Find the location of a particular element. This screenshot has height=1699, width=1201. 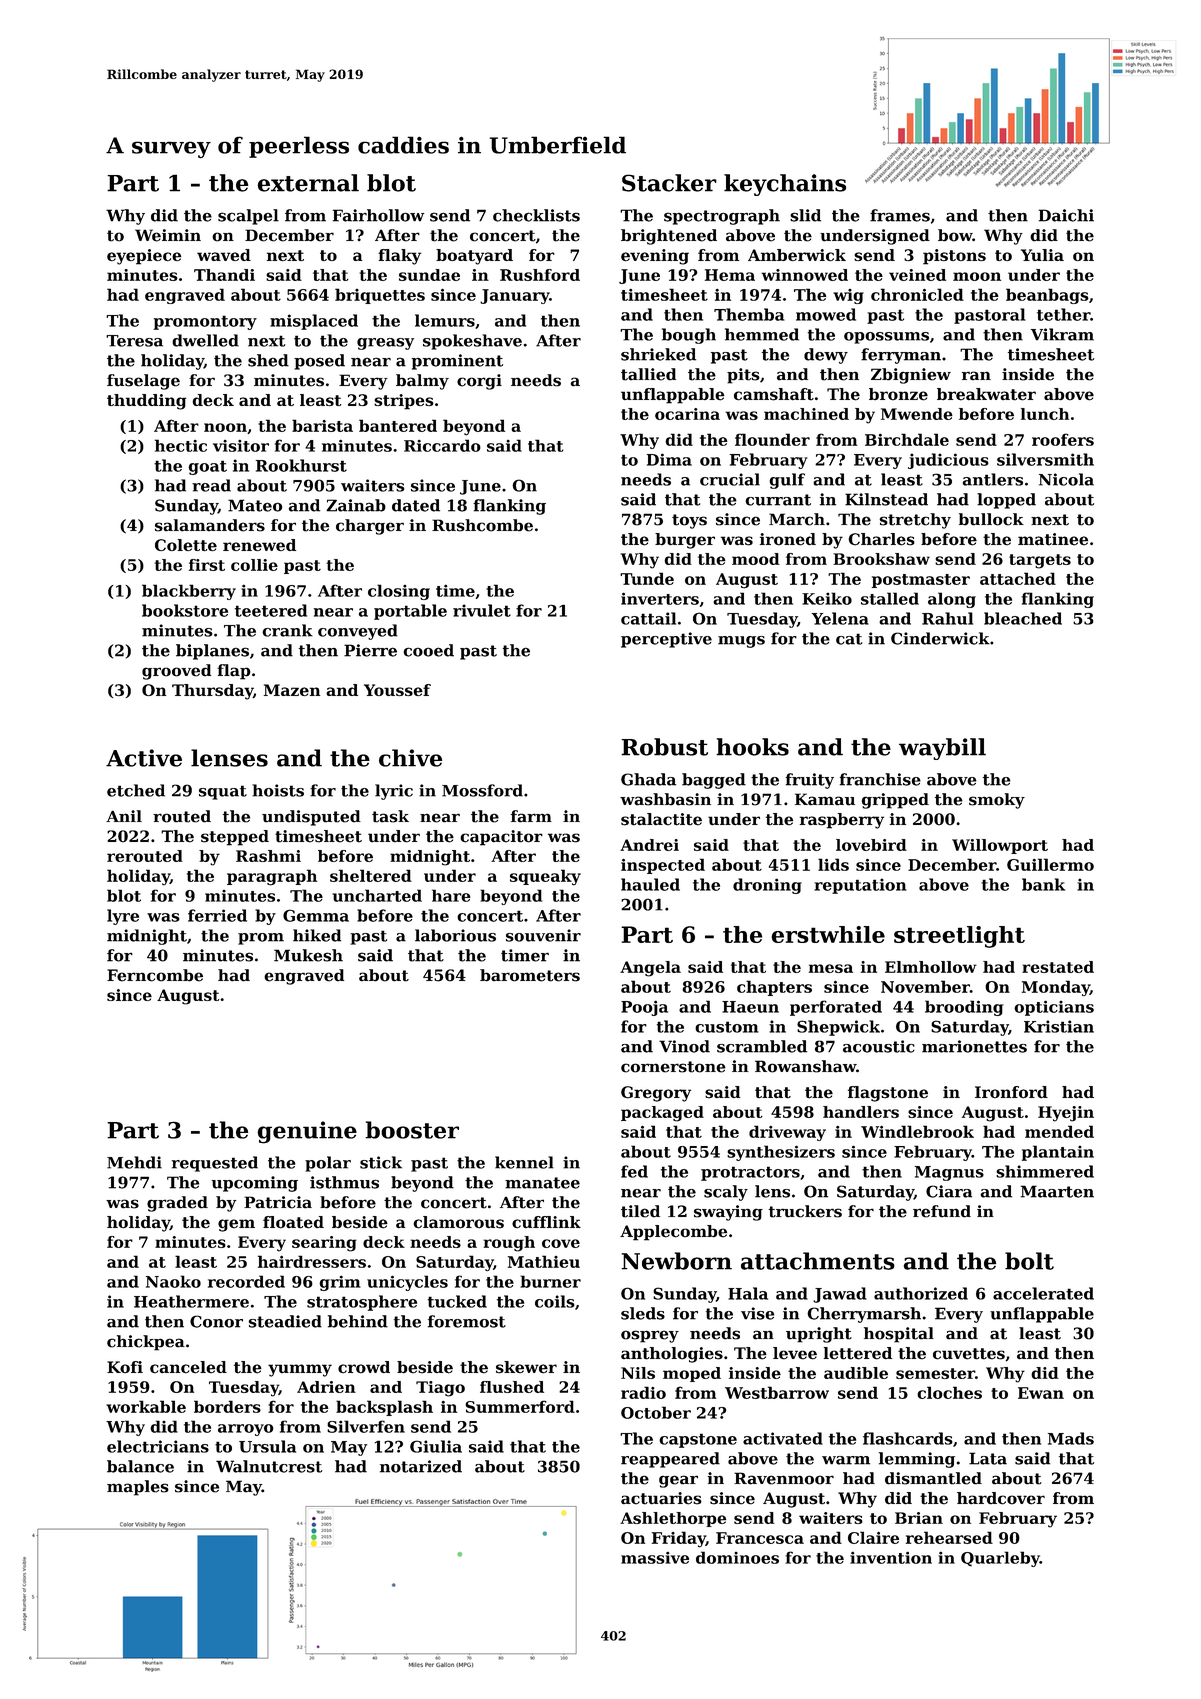

Angela is located at coordinates (650, 969).
